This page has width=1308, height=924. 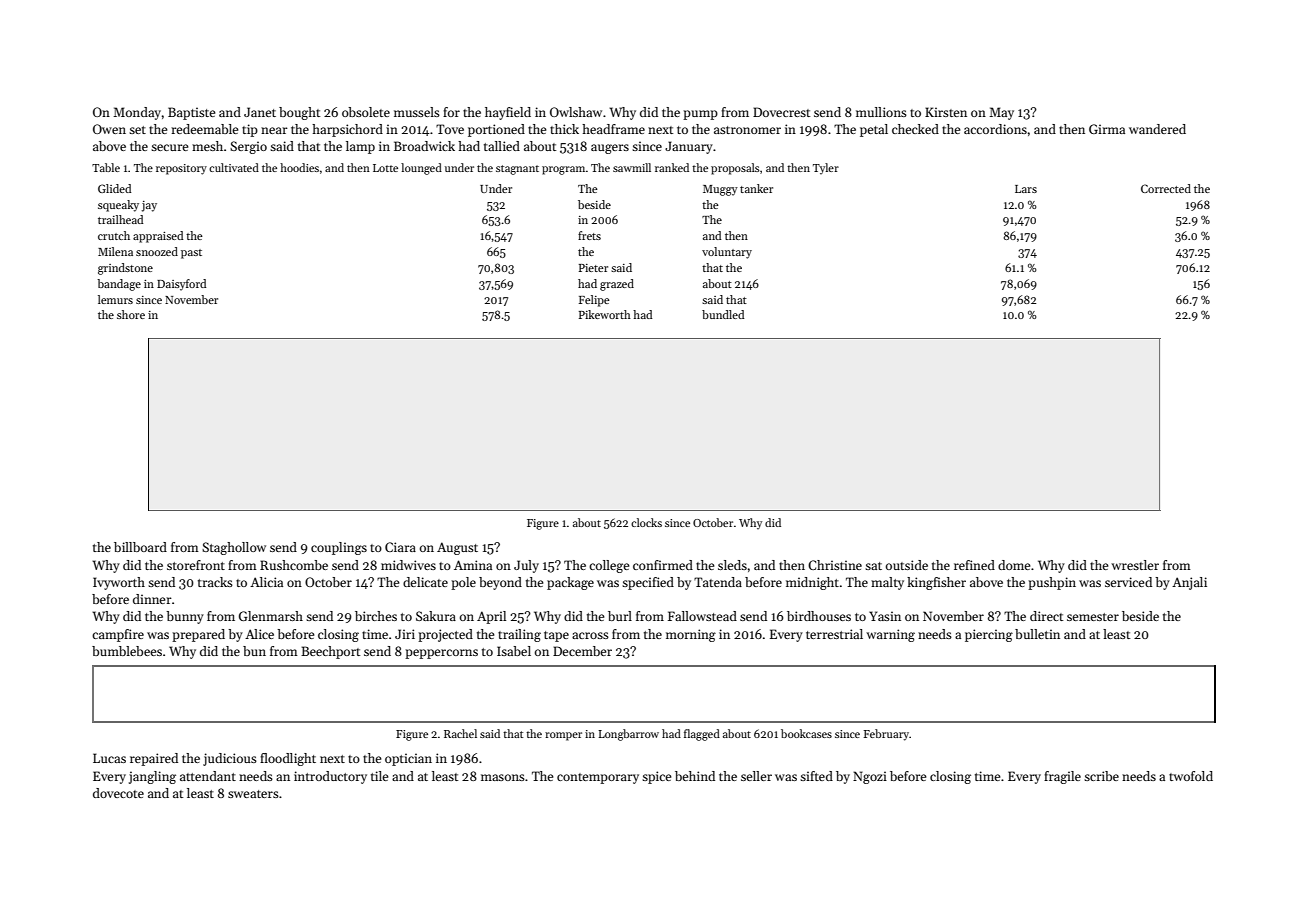 What do you see at coordinates (1166, 188) in the page?
I see `Corrected` at bounding box center [1166, 188].
